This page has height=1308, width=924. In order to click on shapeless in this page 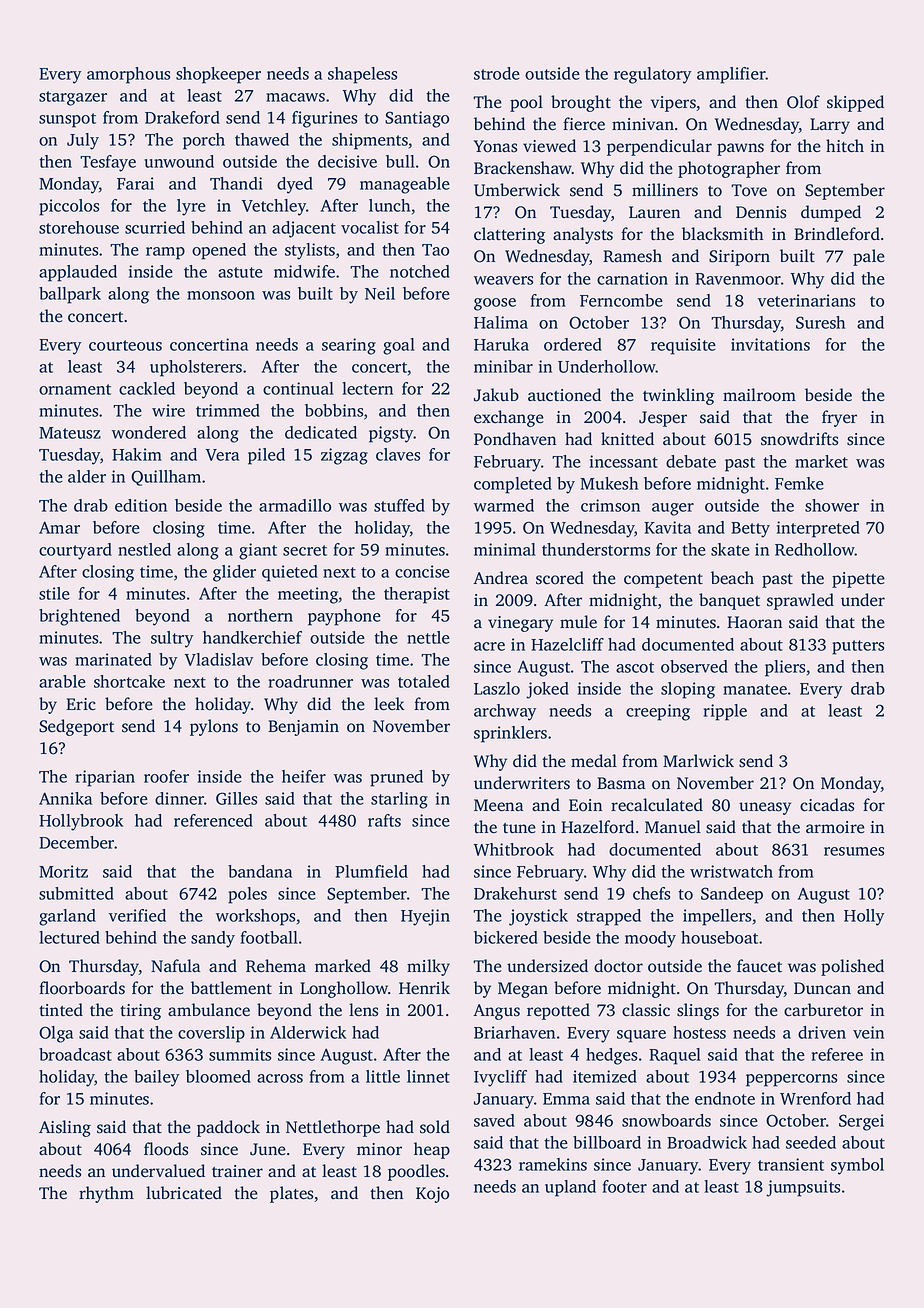, I will do `click(362, 75)`.
